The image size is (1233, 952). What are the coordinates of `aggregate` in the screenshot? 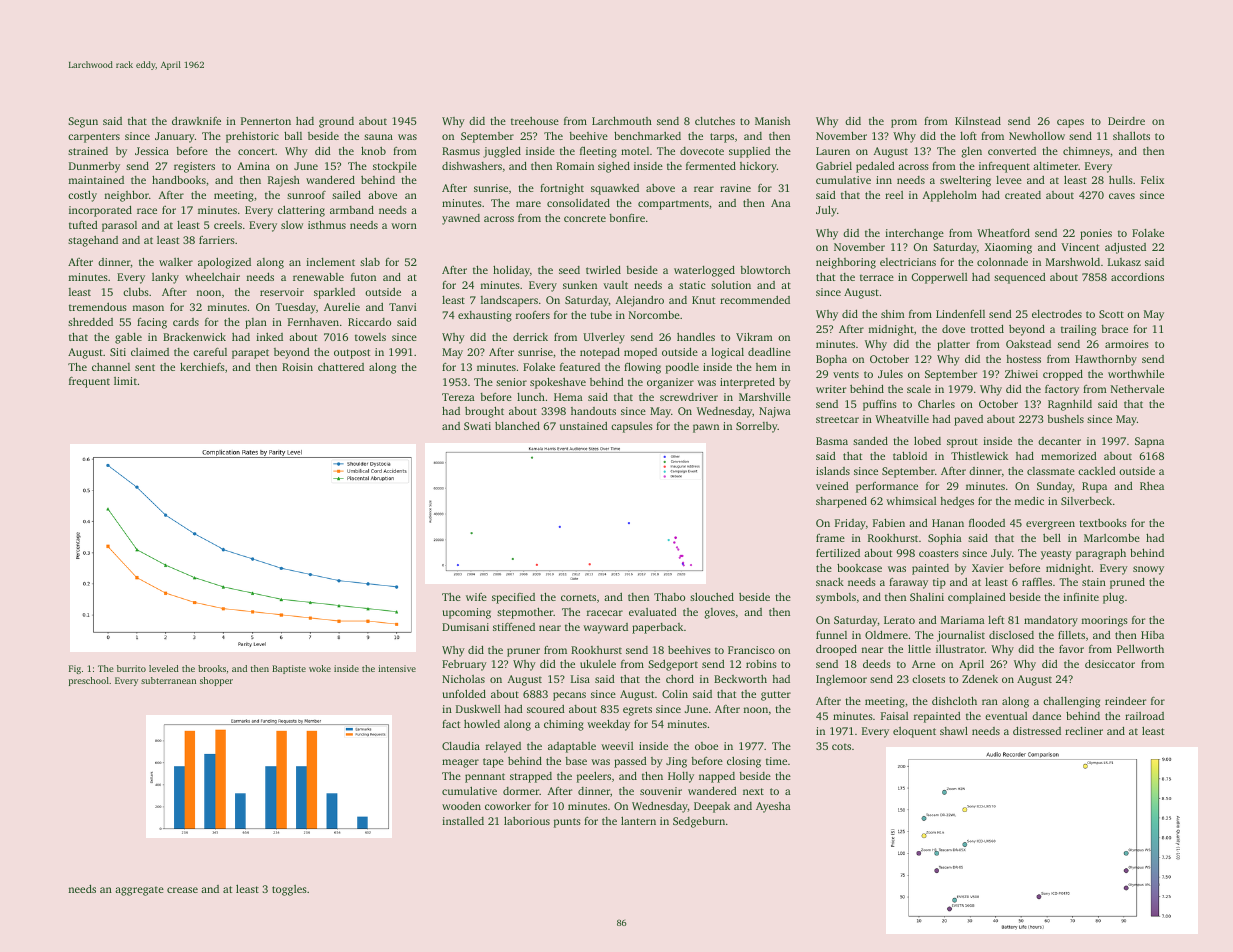 It's located at (139, 891).
